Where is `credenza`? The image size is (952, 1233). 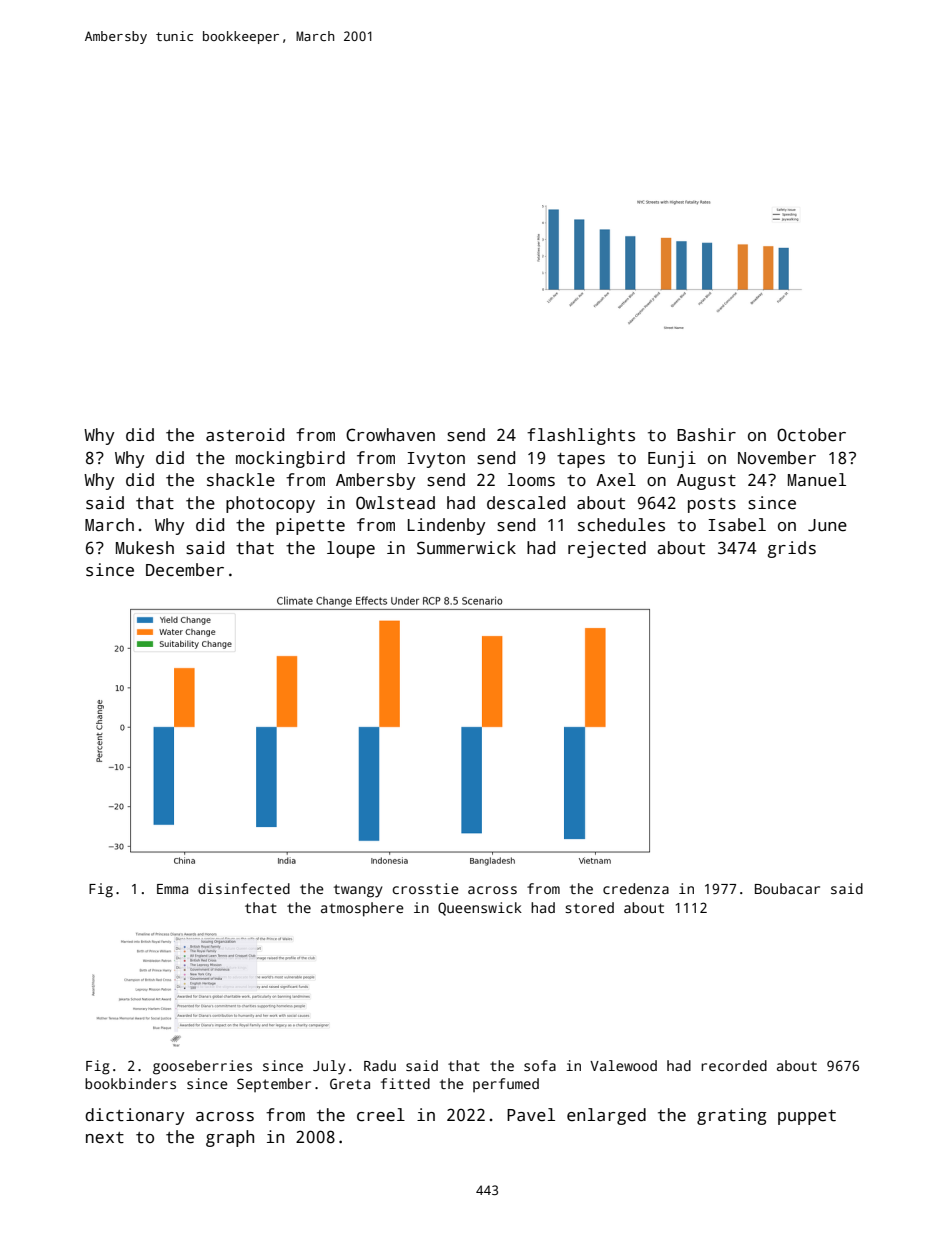
credenza is located at coordinates (636, 888).
